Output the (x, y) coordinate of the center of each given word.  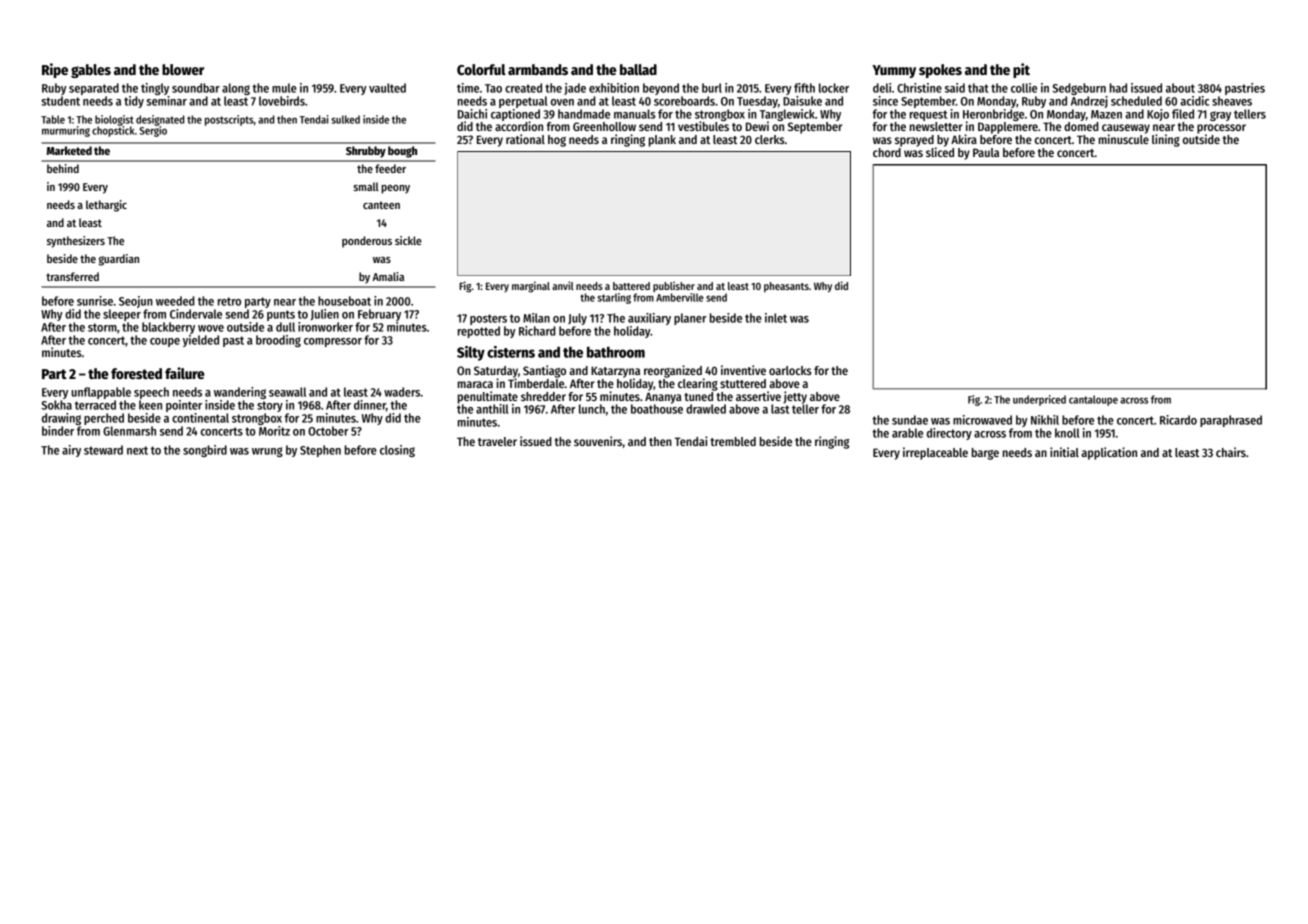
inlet (776, 318)
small (366, 186)
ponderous (367, 242)
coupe (165, 342)
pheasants (786, 287)
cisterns (511, 352)
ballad (638, 69)
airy (71, 451)
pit (1021, 70)
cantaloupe (1093, 400)
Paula (986, 152)
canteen (381, 205)
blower (183, 69)
